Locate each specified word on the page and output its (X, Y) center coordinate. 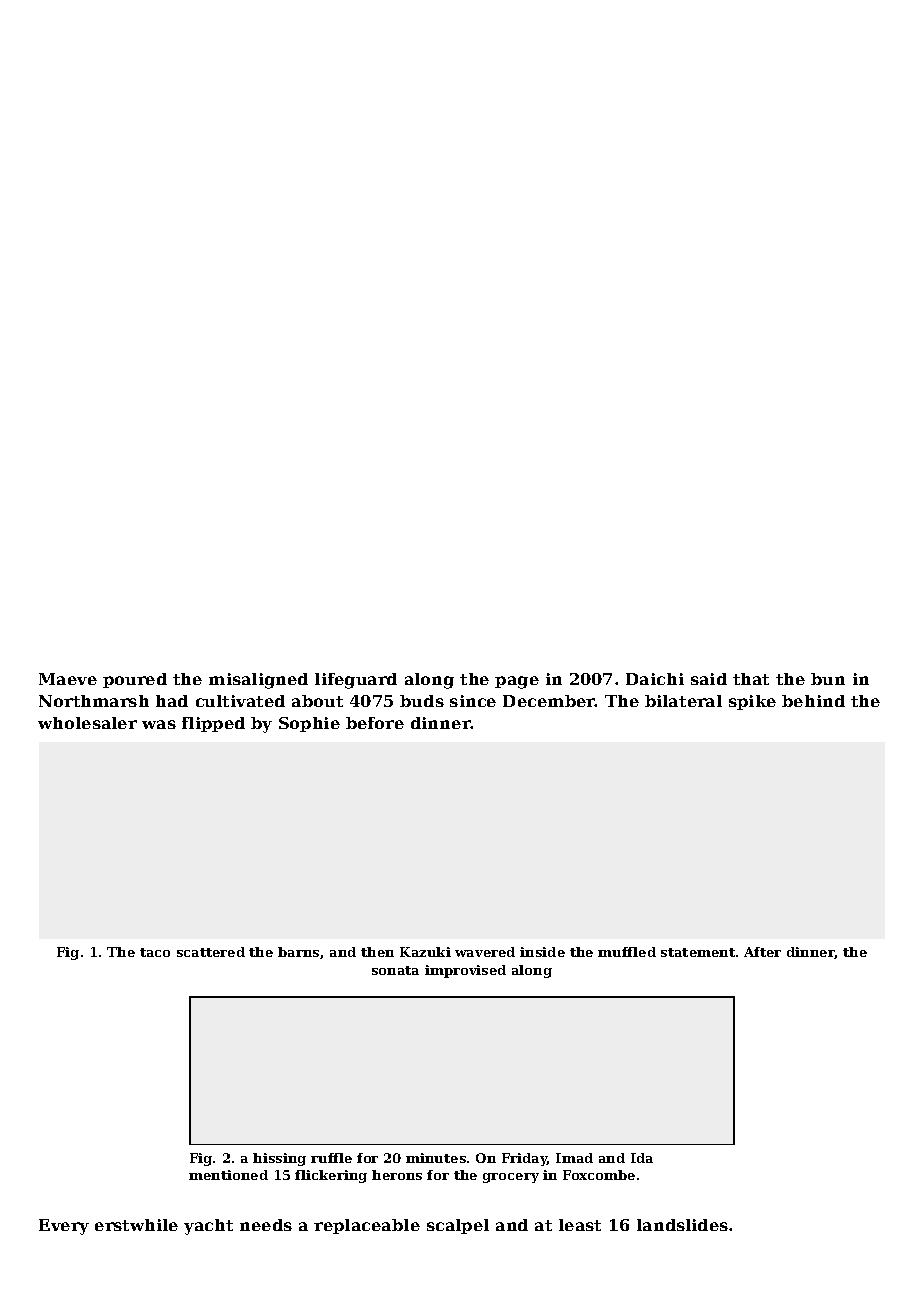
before (375, 723)
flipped (213, 724)
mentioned (228, 1175)
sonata (395, 970)
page (517, 682)
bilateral (683, 701)
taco (155, 952)
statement (698, 952)
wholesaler (87, 723)
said (709, 679)
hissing (279, 1159)
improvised (465, 971)
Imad (574, 1158)
